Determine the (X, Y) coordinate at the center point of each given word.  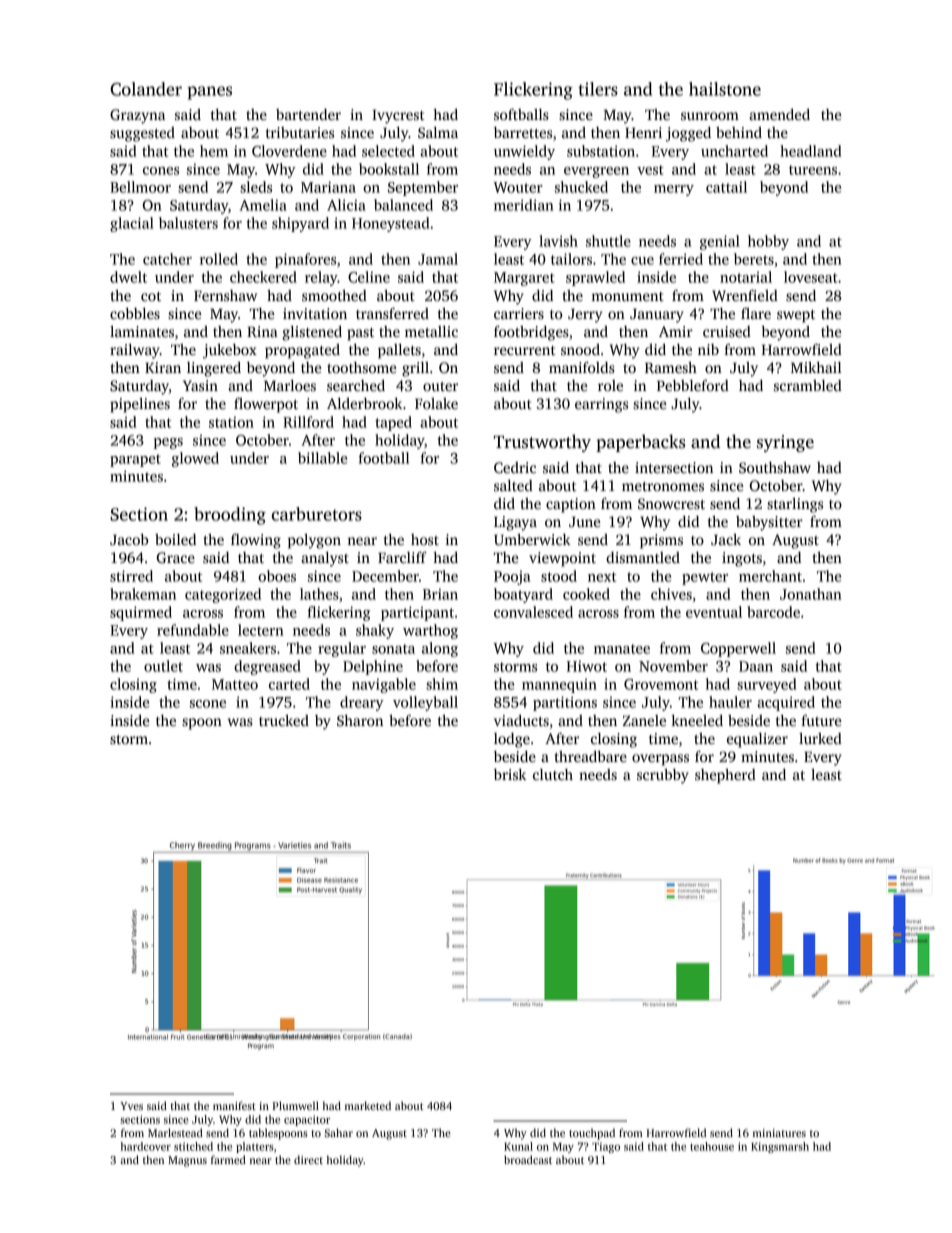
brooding (230, 516)
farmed (228, 1159)
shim (442, 684)
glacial (132, 224)
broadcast (528, 1159)
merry (674, 190)
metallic (431, 331)
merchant (770, 576)
